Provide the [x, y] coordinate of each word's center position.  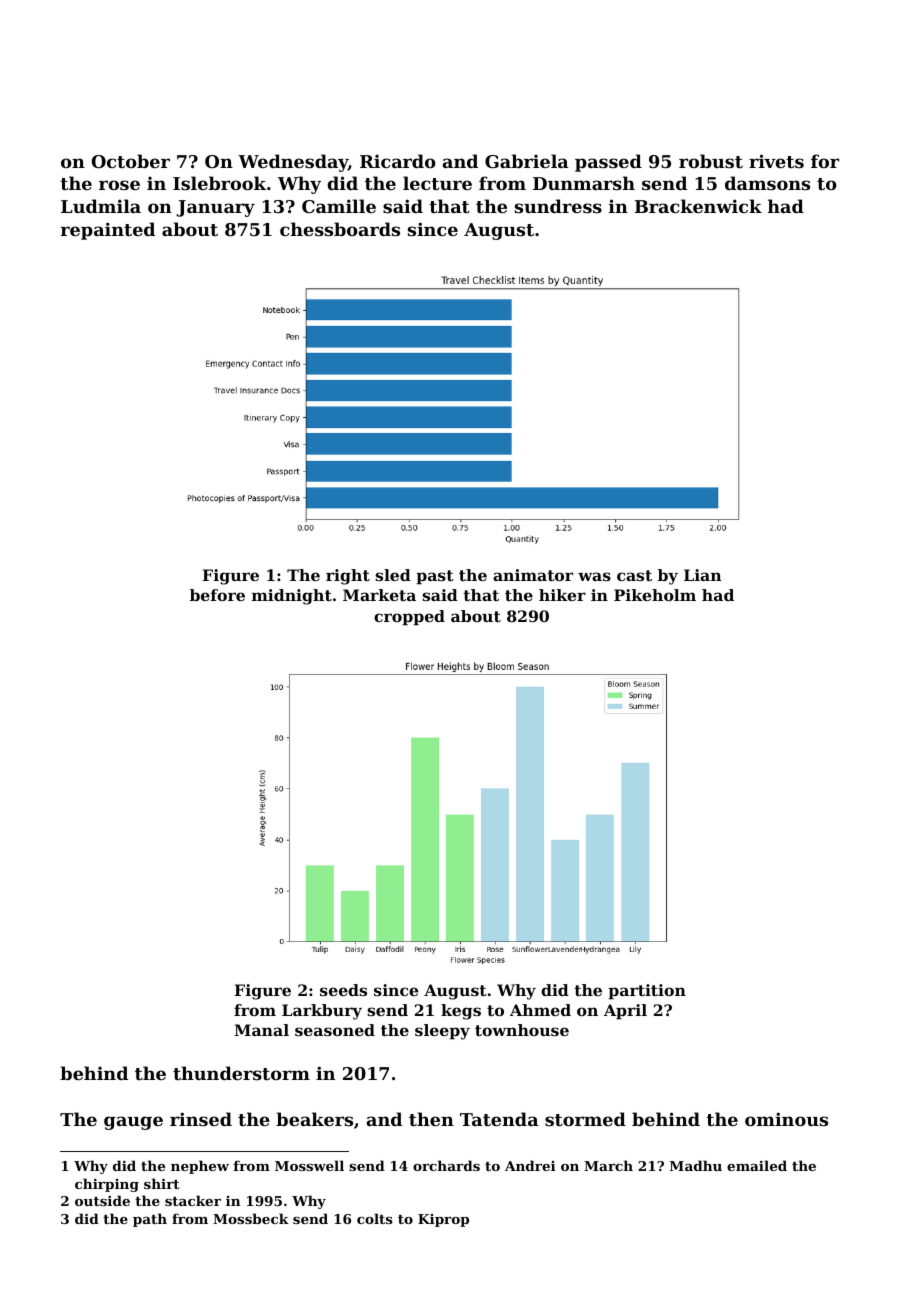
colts [375, 1218]
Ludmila [101, 206]
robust [711, 161]
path [150, 1220]
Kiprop [443, 1220]
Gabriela [527, 161]
